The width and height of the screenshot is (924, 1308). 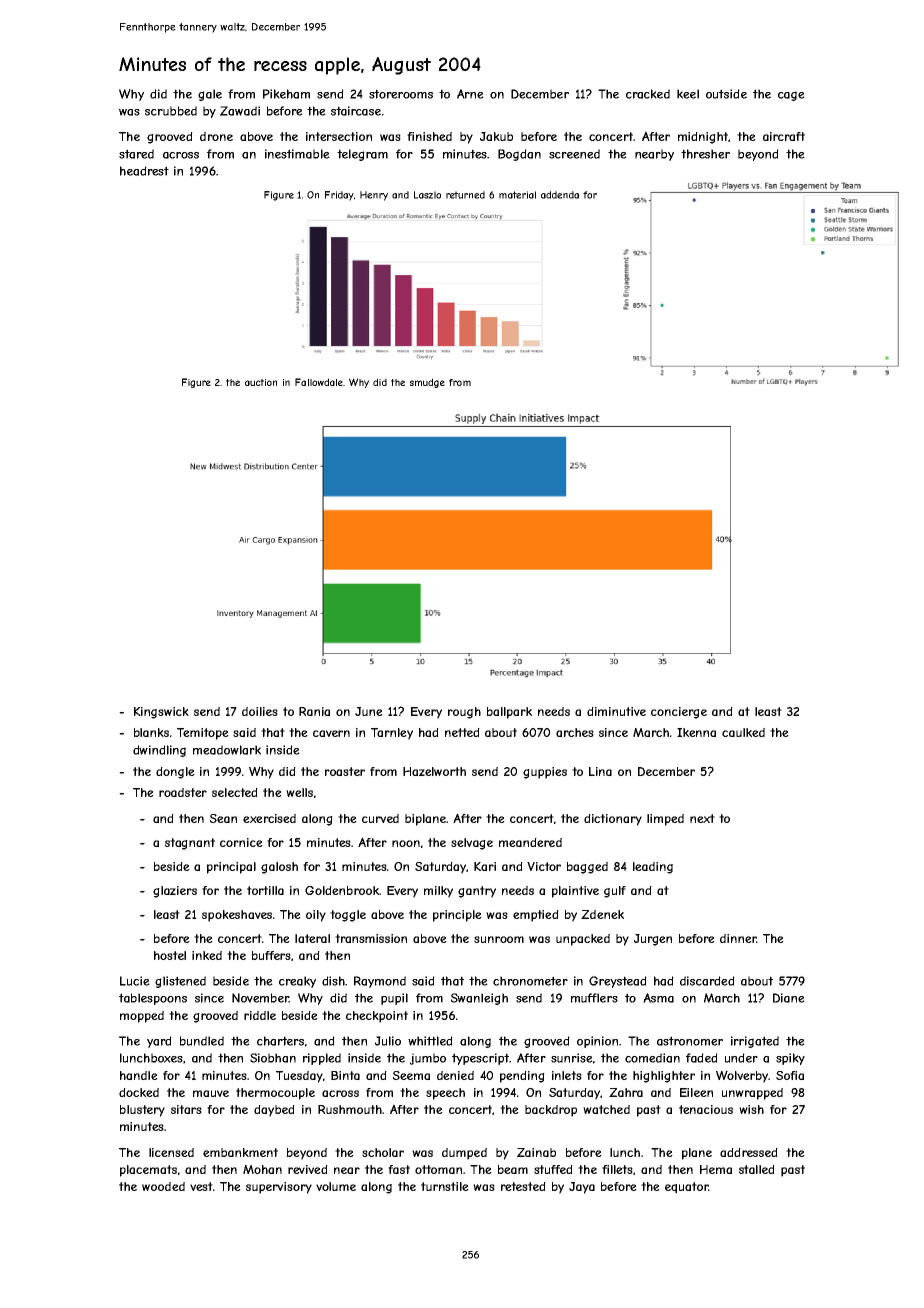 What do you see at coordinates (269, 818) in the screenshot?
I see `exercised` at bounding box center [269, 818].
